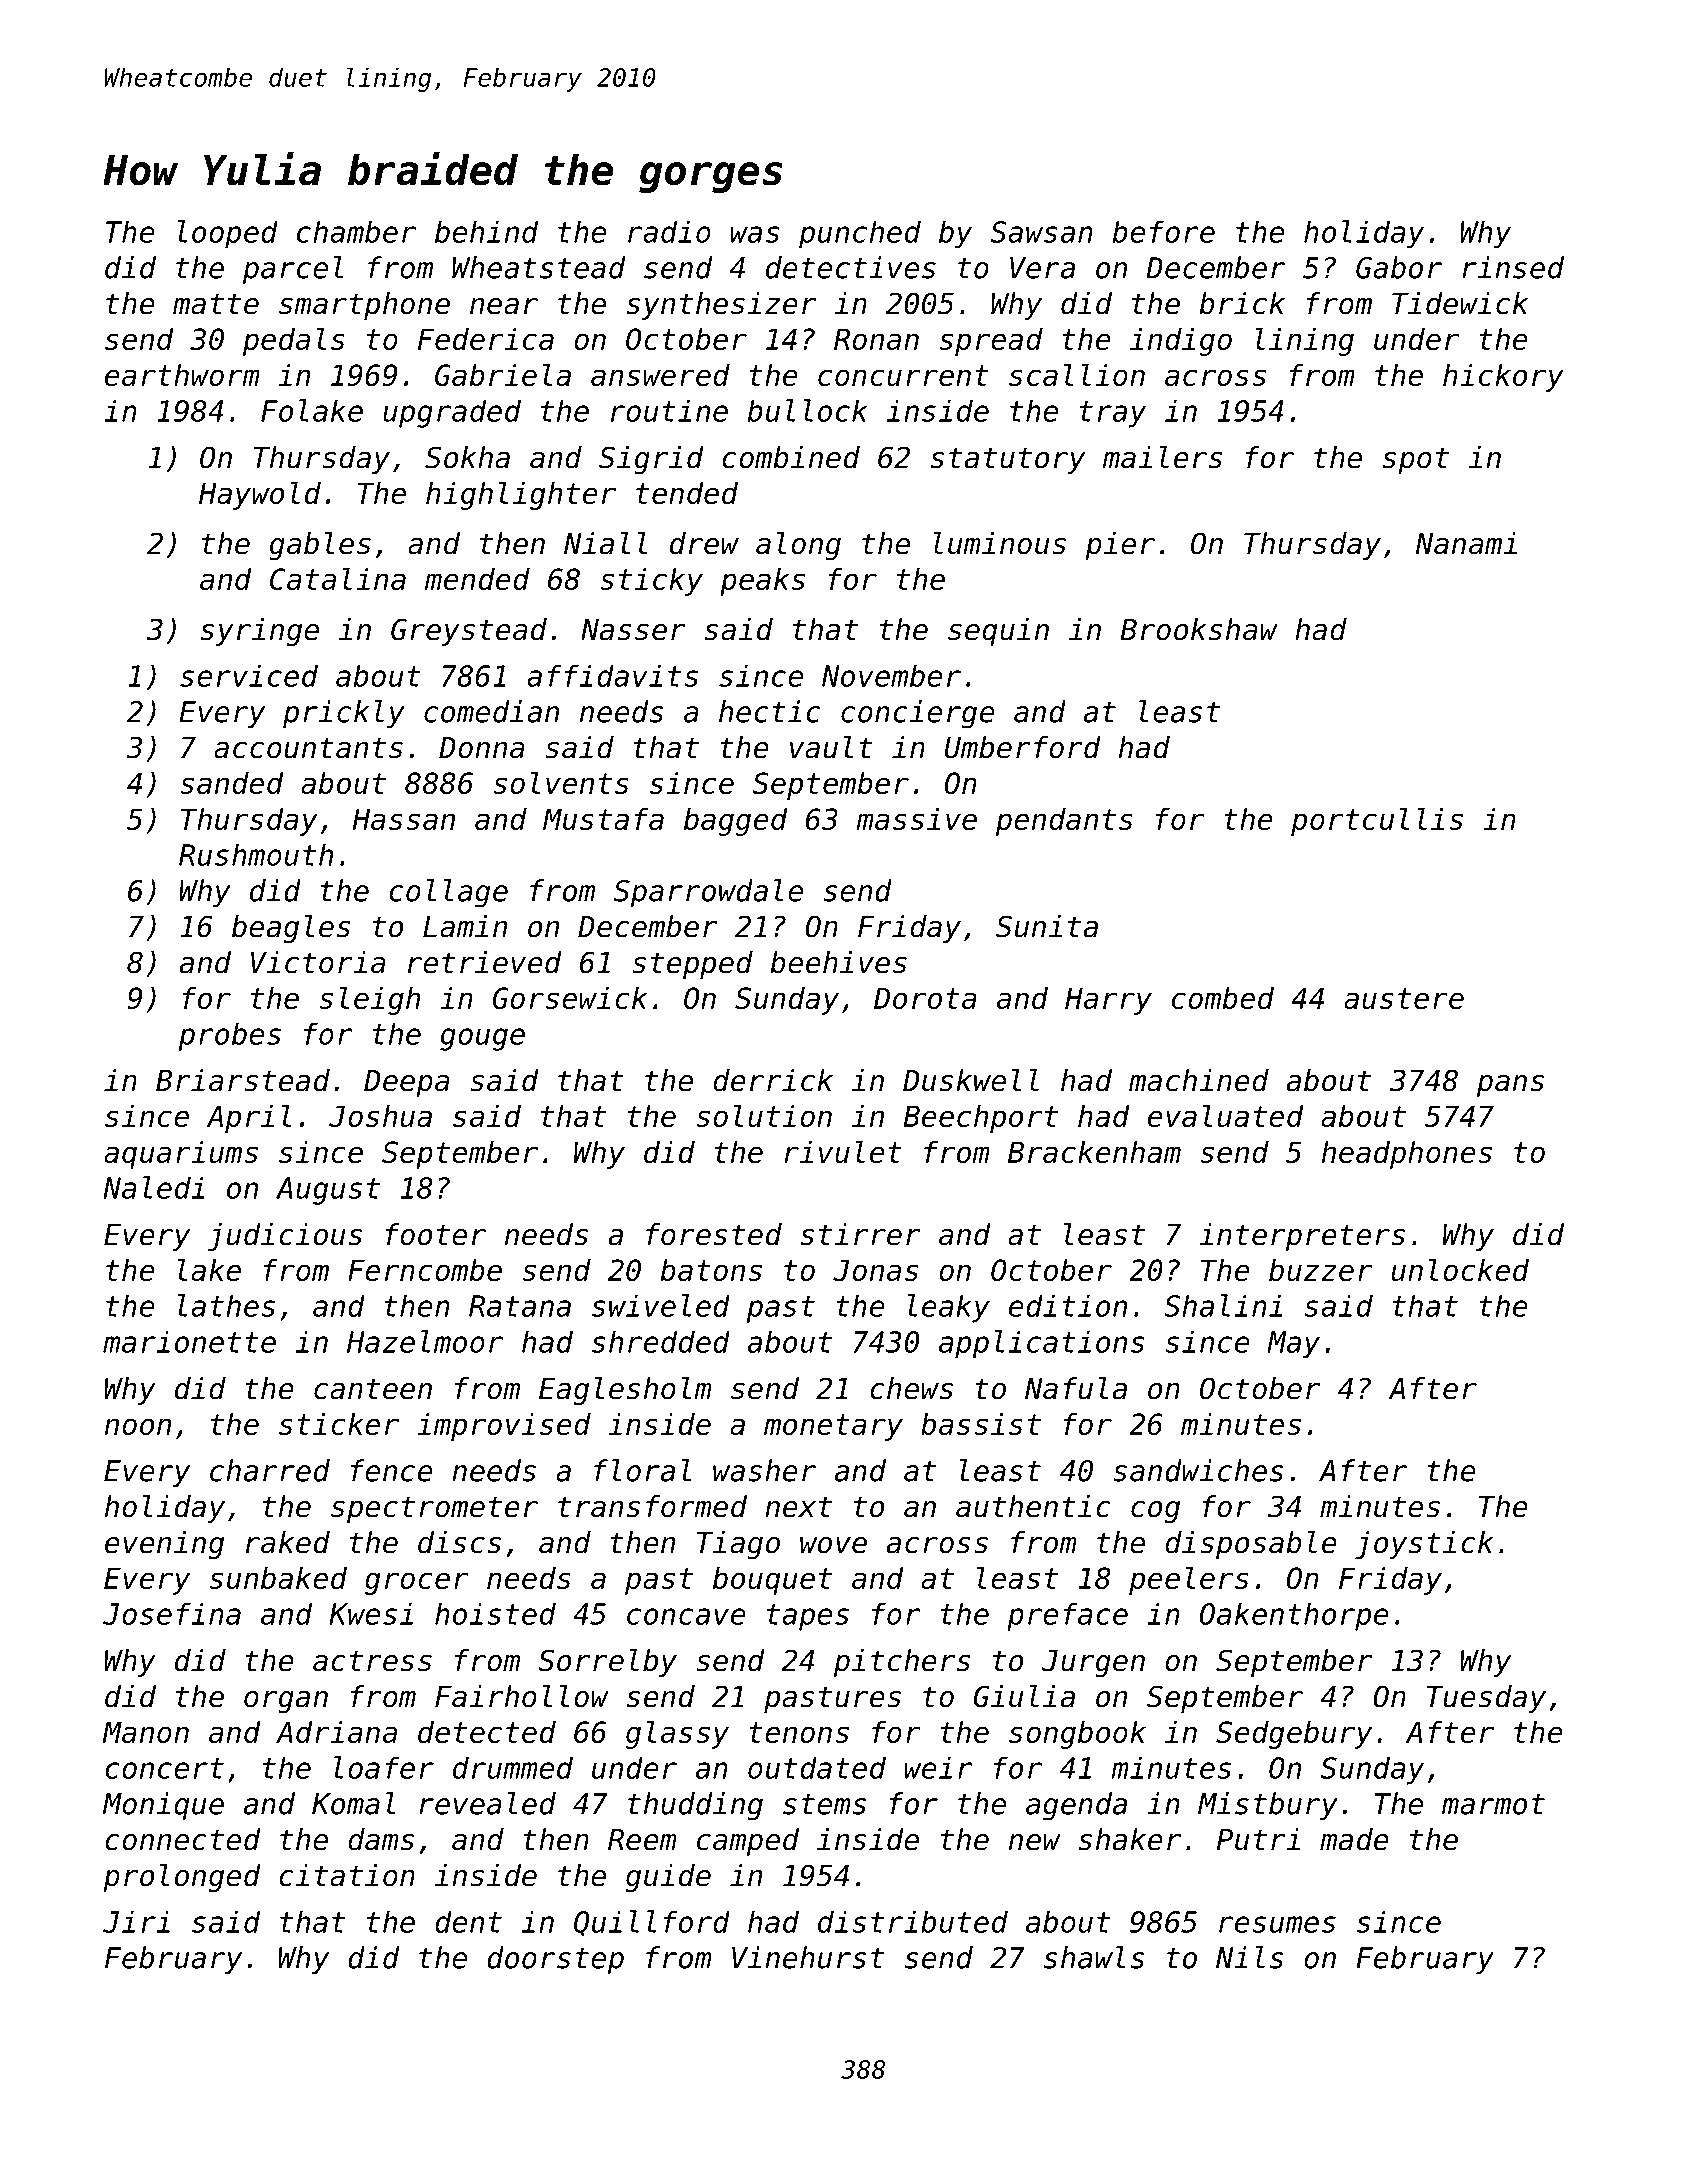 The width and height of the screenshot is (1683, 2178). I want to click on rinsed, so click(1513, 267).
